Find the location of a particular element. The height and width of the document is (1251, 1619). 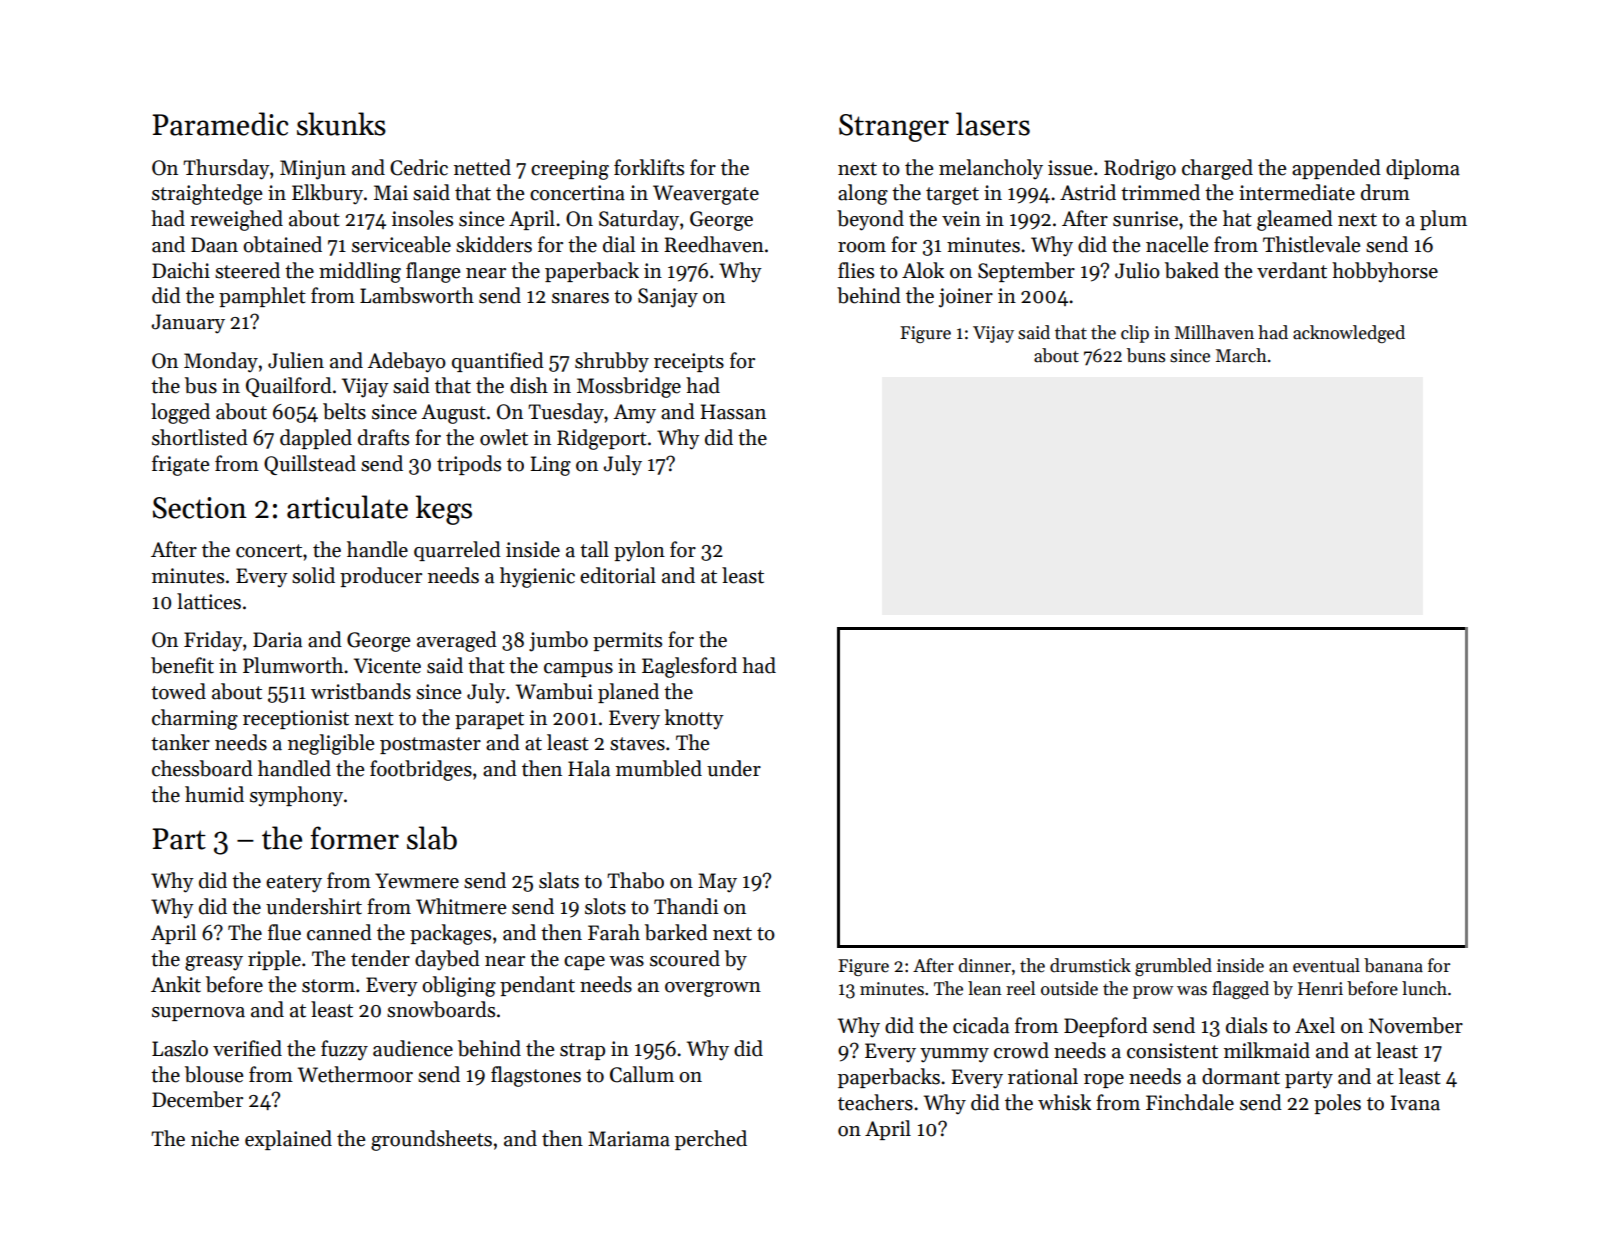

diploma is located at coordinates (1423, 169).
